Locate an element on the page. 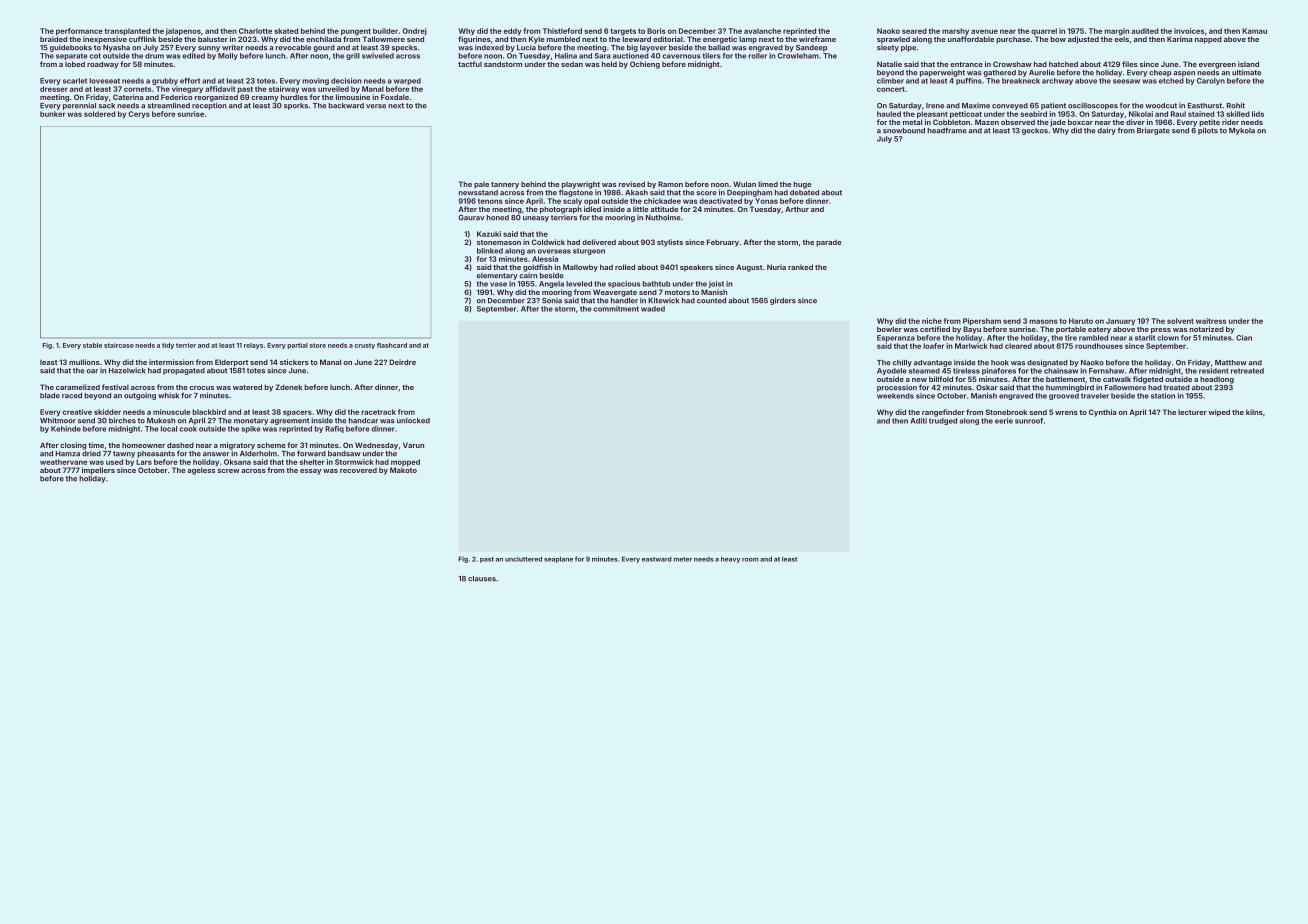 This document has height=924, width=1308. revised is located at coordinates (632, 184).
